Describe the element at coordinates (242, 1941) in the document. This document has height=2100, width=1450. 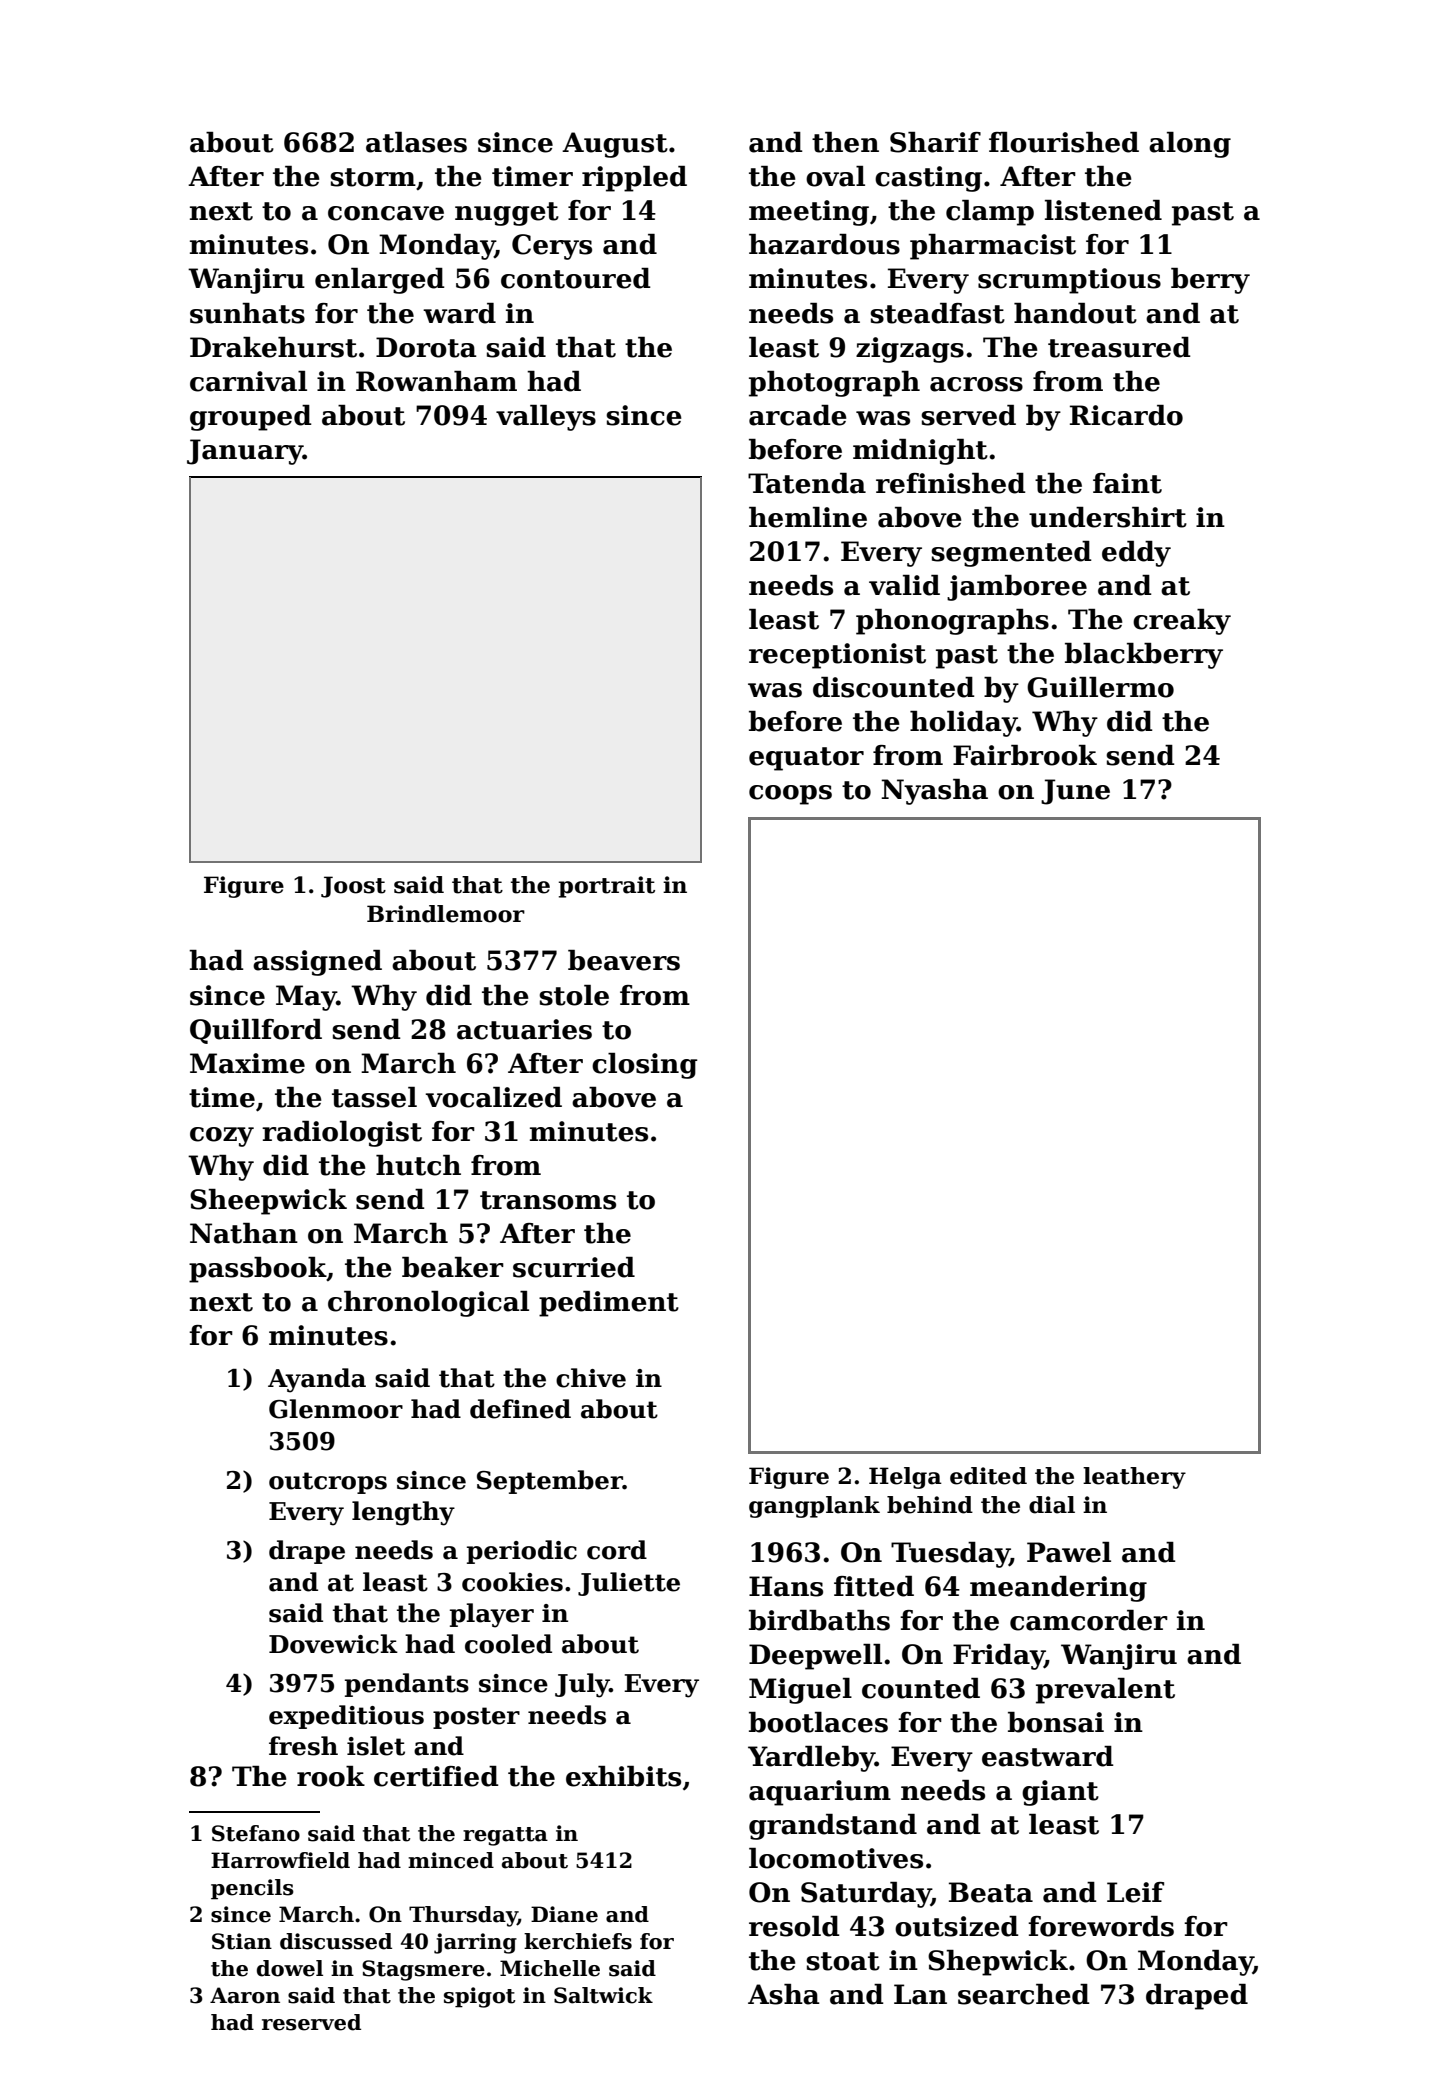
I see `Stian` at that location.
